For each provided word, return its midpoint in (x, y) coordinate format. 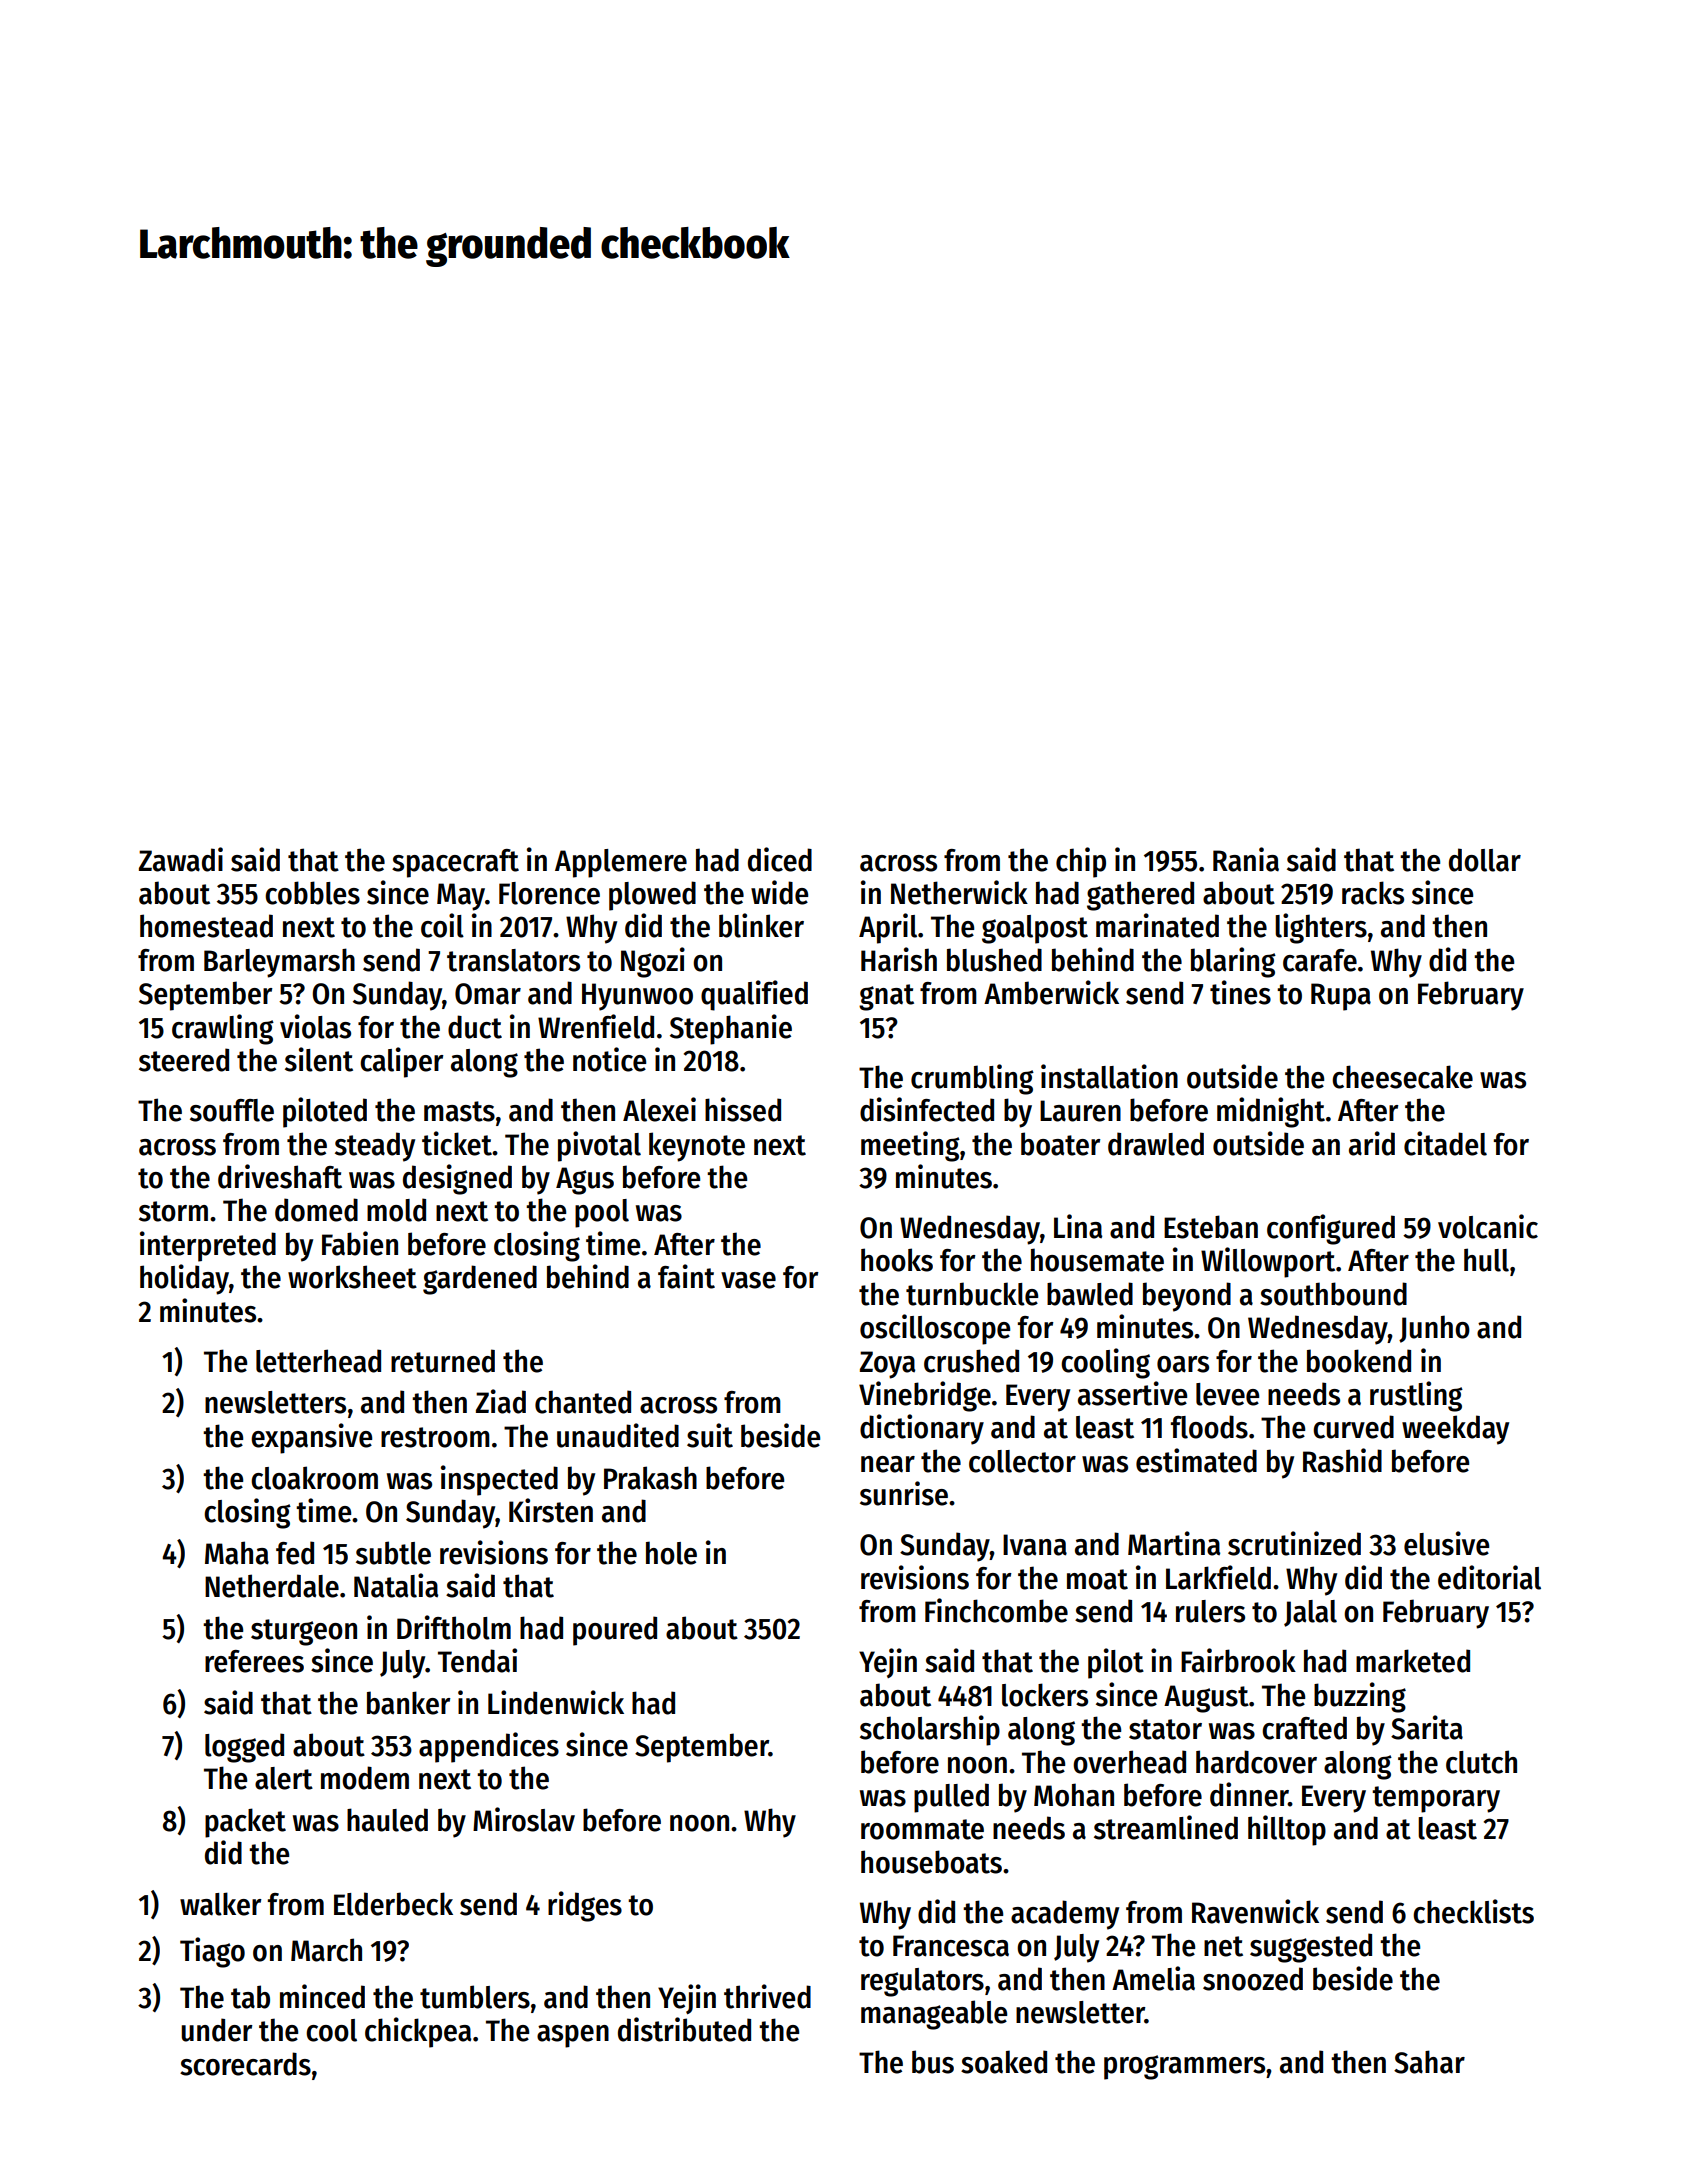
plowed (652, 896)
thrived (767, 1996)
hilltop (1287, 1830)
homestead (206, 926)
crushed (971, 1361)
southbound (1333, 1294)
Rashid (1342, 1460)
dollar (1485, 860)
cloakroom (314, 1478)
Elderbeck (393, 1904)
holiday (184, 1279)
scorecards (245, 2064)
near (888, 1464)
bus (933, 2062)
